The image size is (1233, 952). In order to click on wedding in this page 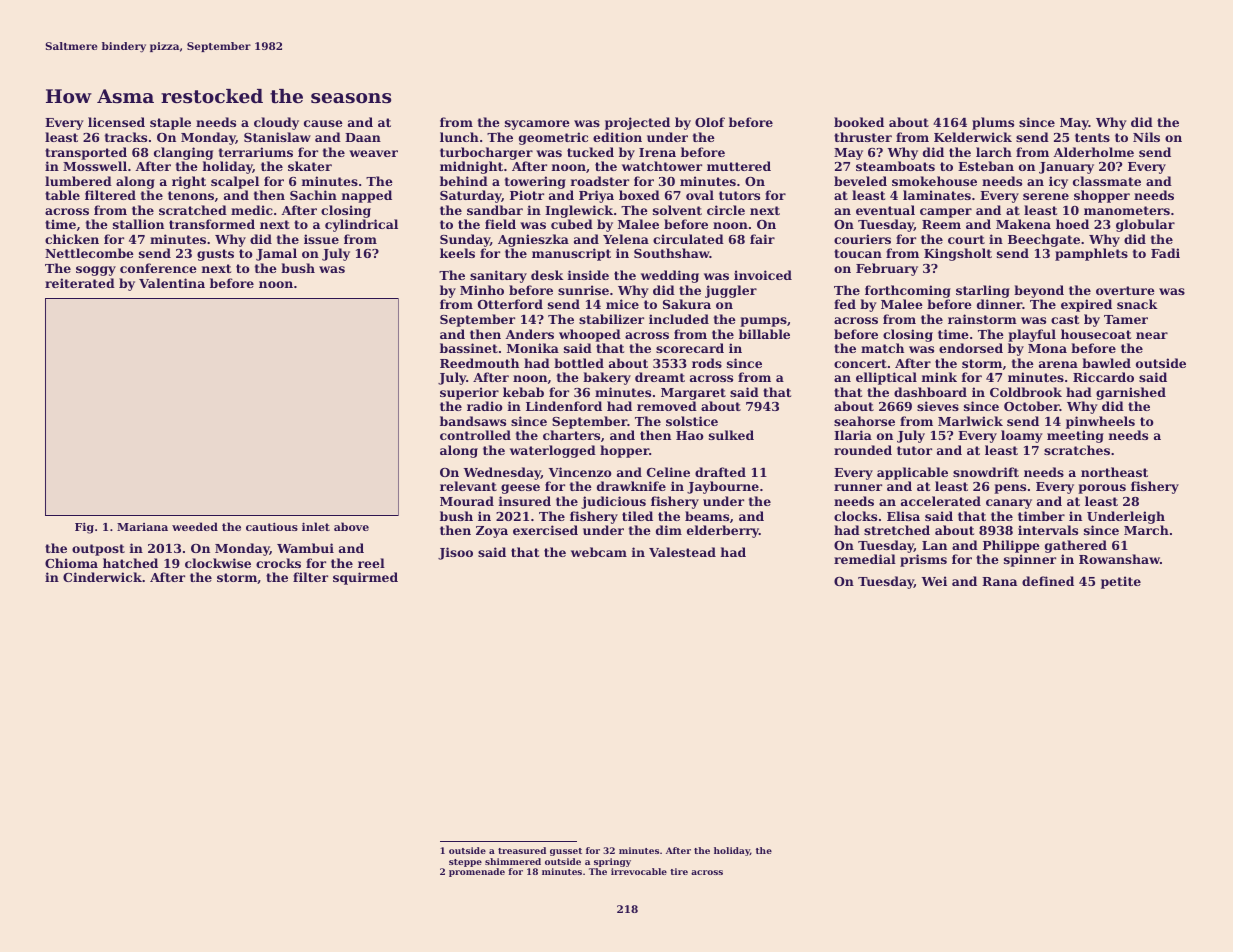, I will do `click(670, 276)`.
